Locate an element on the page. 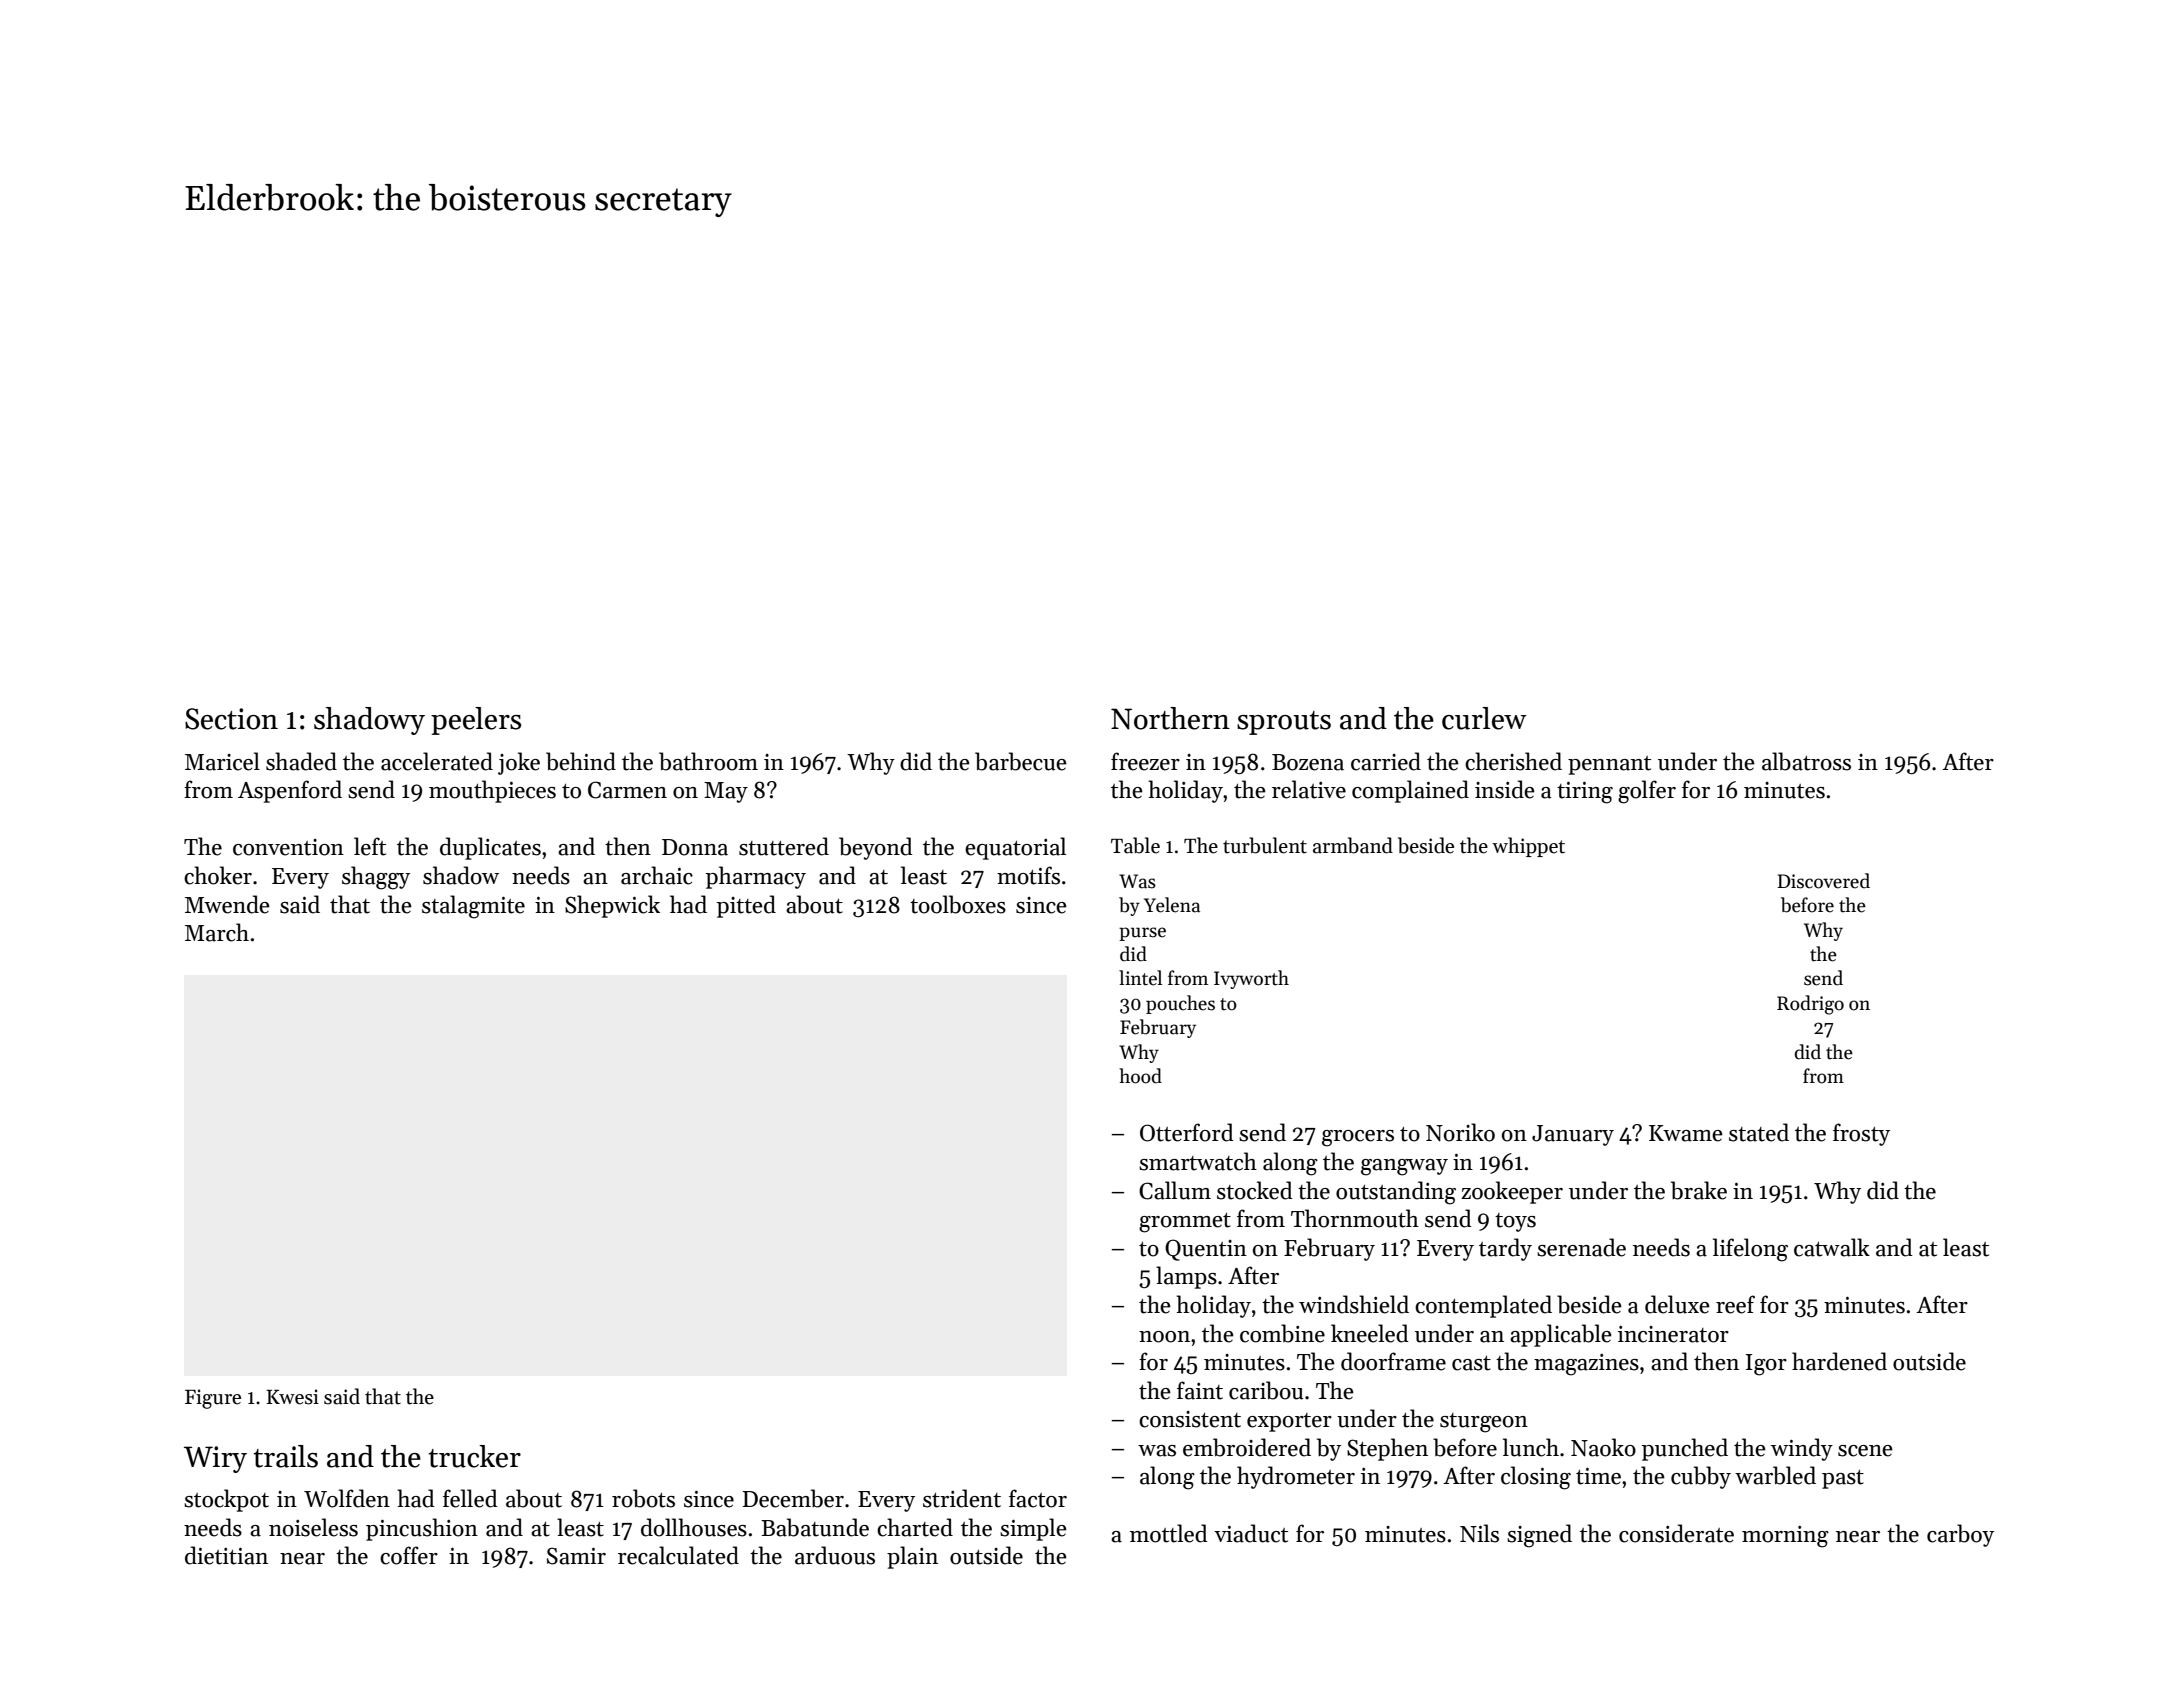 The height and width of the page is (1683, 2178). serenade is located at coordinates (1581, 1247).
